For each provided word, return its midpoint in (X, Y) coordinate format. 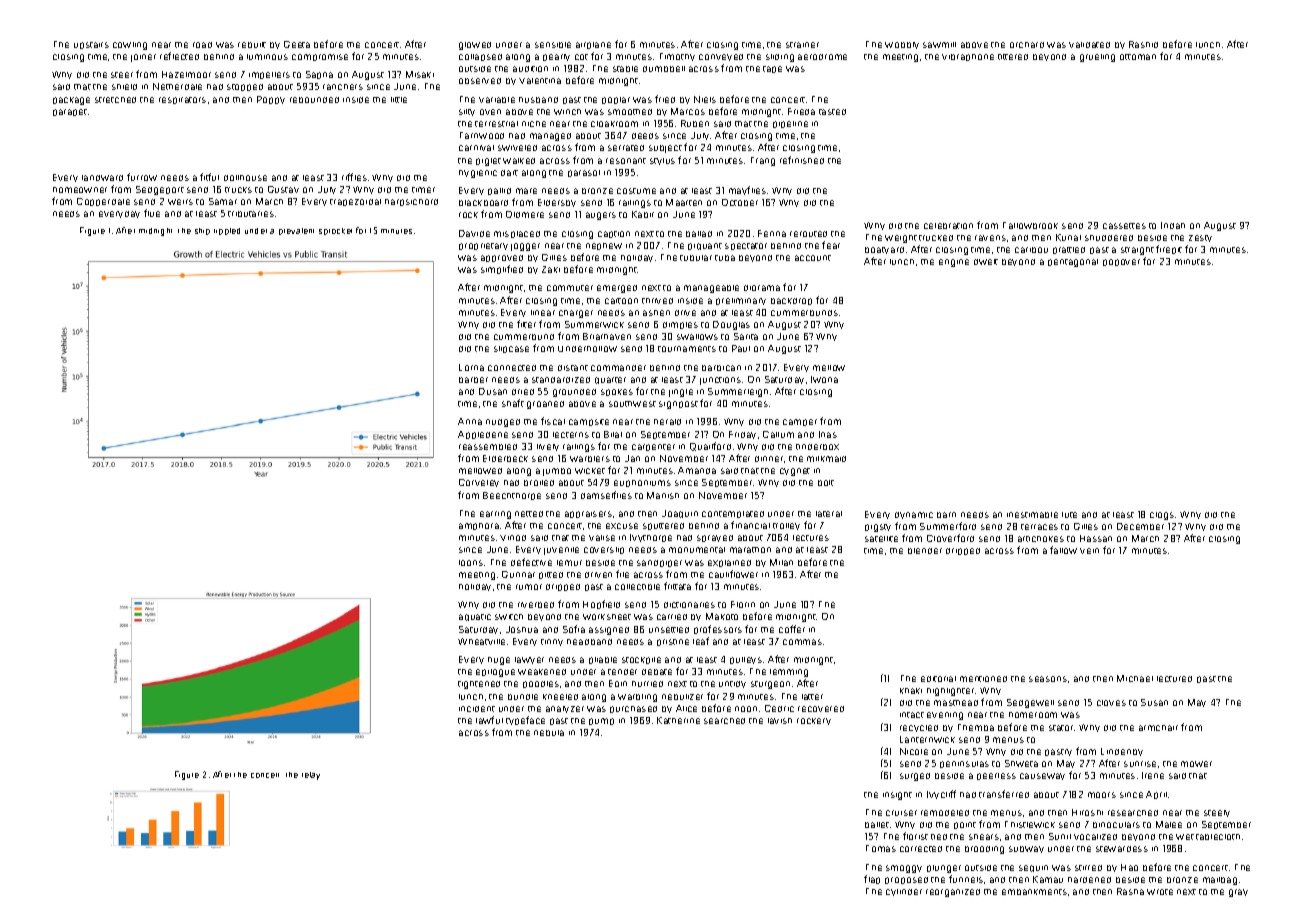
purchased (633, 709)
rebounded (314, 100)
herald (667, 422)
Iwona (824, 379)
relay (311, 776)
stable (625, 69)
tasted (832, 112)
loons (471, 563)
